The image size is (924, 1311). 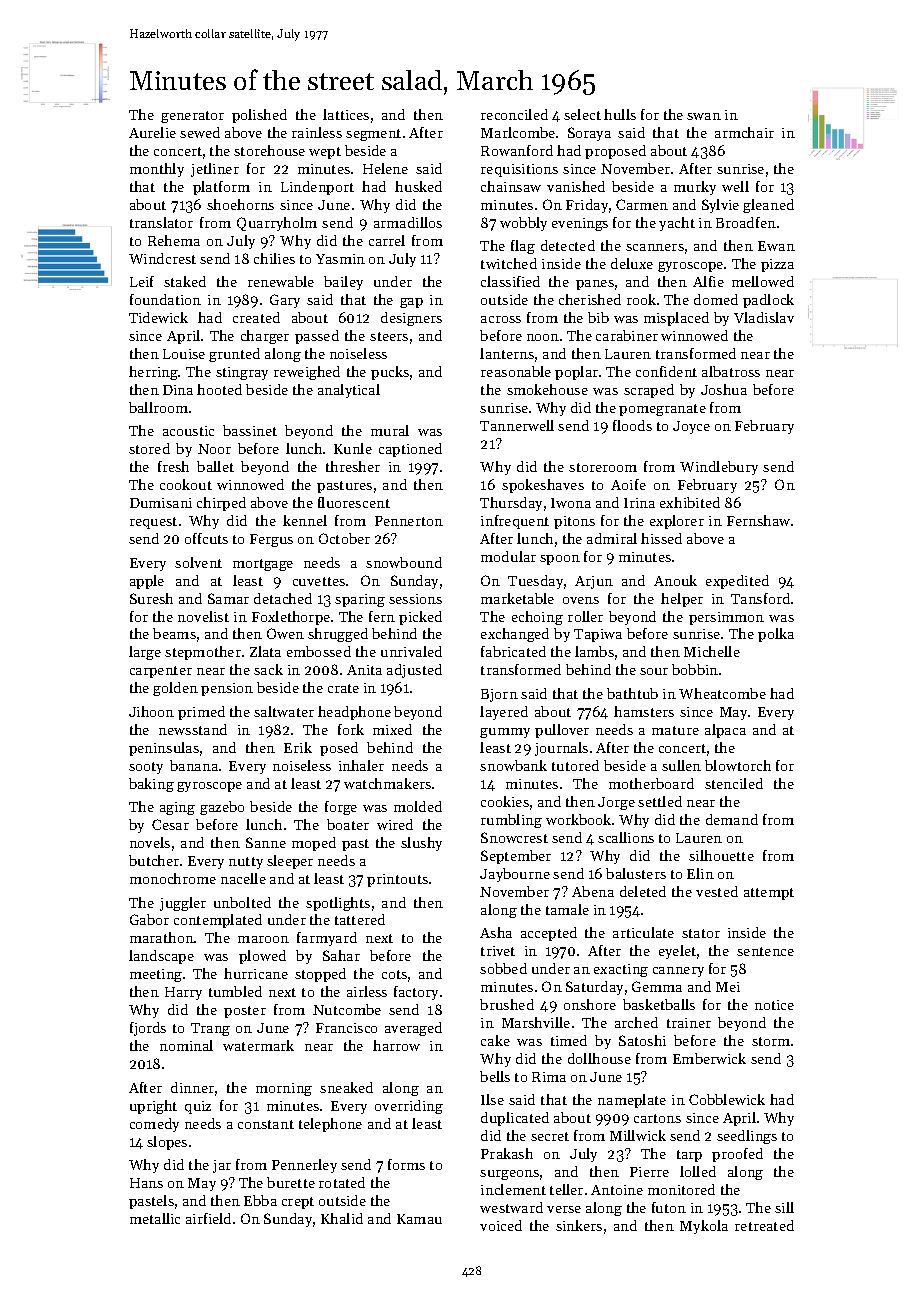 What do you see at coordinates (338, 635) in the image?
I see `shrugged` at bounding box center [338, 635].
